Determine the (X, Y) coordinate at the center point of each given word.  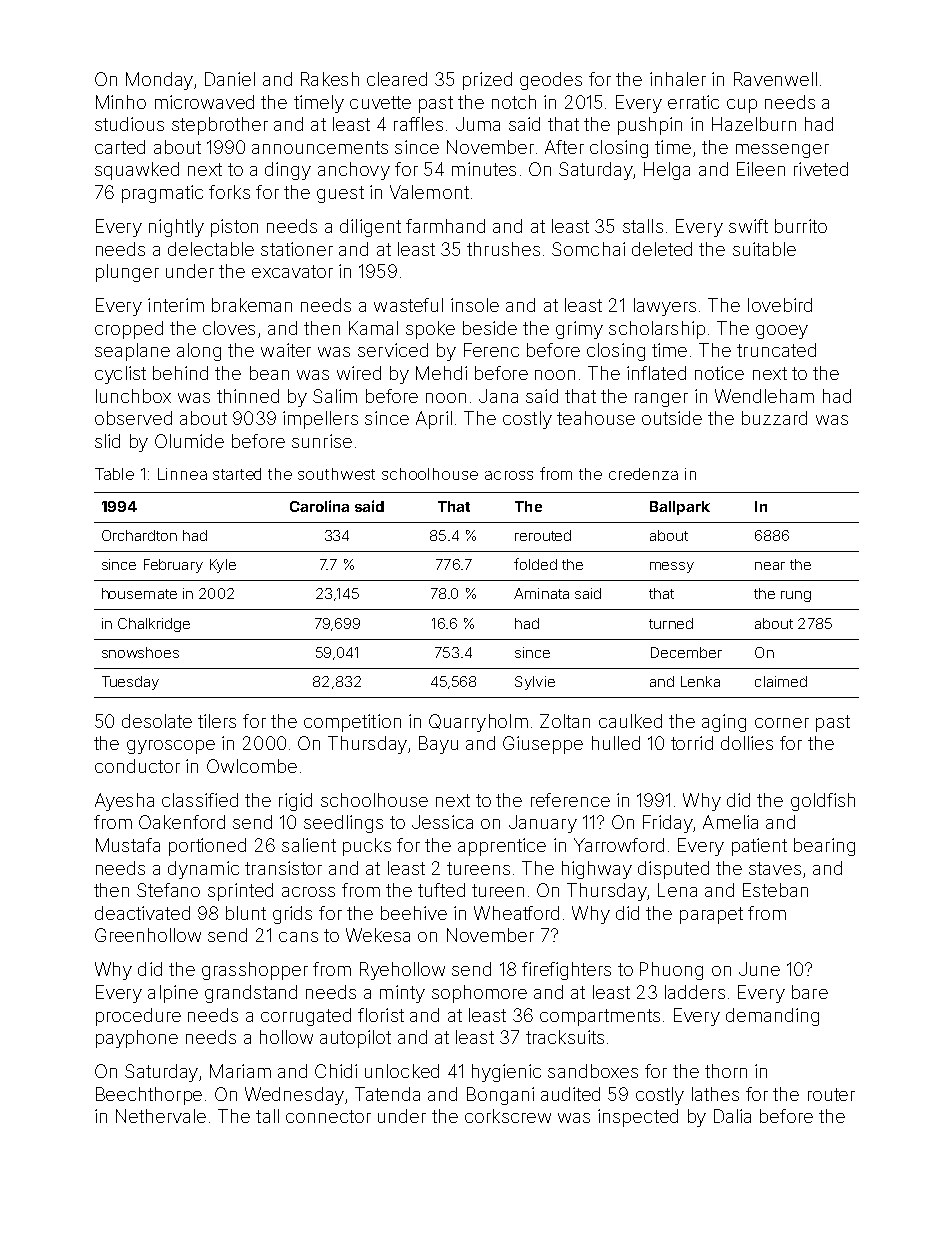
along (199, 352)
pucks (367, 847)
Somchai (588, 249)
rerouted (543, 535)
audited (570, 1094)
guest (340, 194)
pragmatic (162, 194)
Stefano (168, 890)
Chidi (336, 1071)
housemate (139, 593)
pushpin (650, 126)
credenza (643, 474)
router (831, 1094)
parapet (711, 915)
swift (748, 226)
